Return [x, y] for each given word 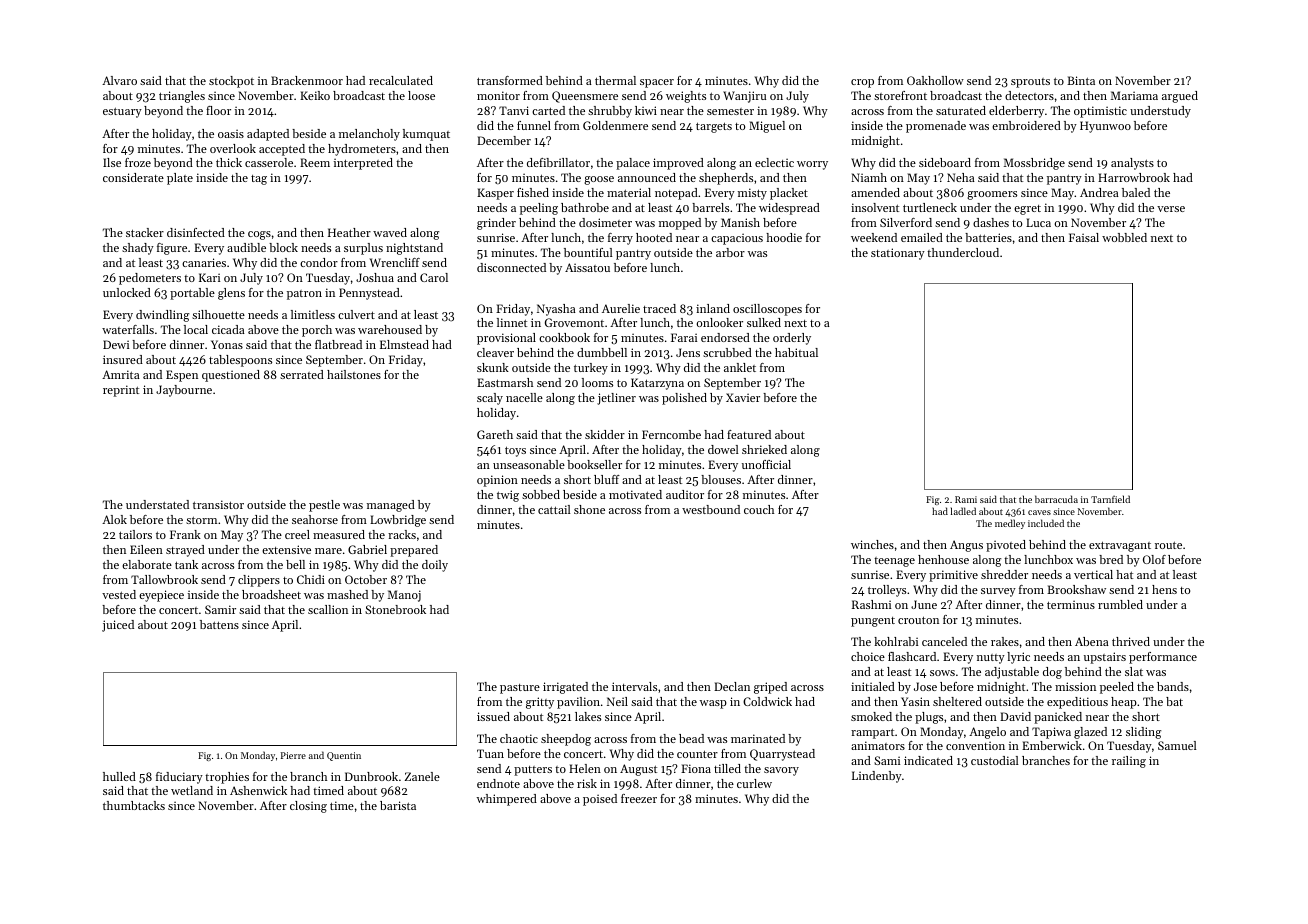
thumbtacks [134, 805]
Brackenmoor [307, 80]
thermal [615, 80]
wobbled [1124, 237]
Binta [1081, 80]
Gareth [495, 434]
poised [600, 800]
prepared [414, 551]
